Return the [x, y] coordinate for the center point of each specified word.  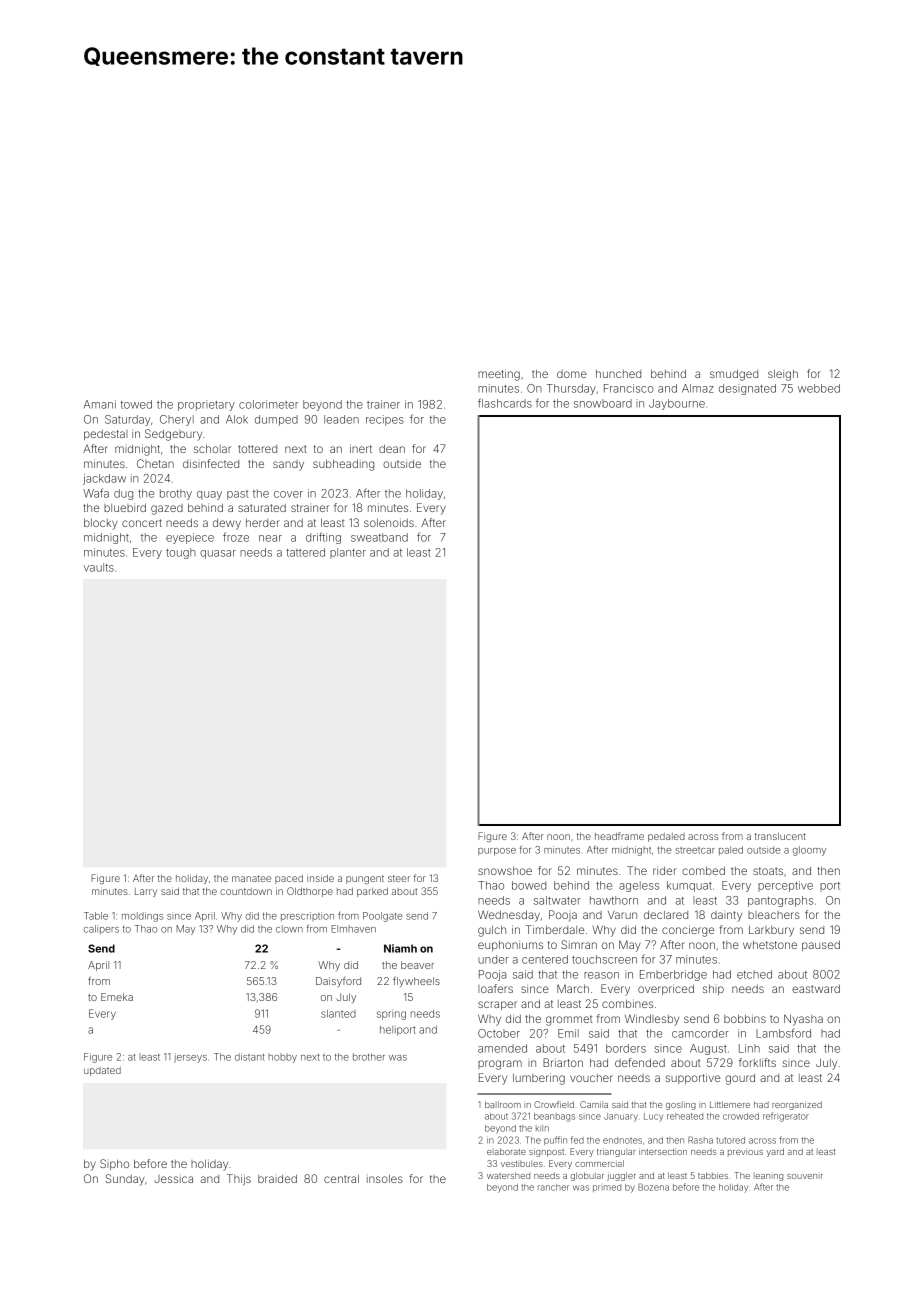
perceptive [785, 886]
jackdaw [104, 479]
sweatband [379, 537]
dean [392, 448]
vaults [99, 567]
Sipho [114, 1164]
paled [731, 850]
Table [96, 916]
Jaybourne [677, 404]
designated [747, 389]
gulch [492, 931]
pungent [365, 879]
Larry [146, 892]
